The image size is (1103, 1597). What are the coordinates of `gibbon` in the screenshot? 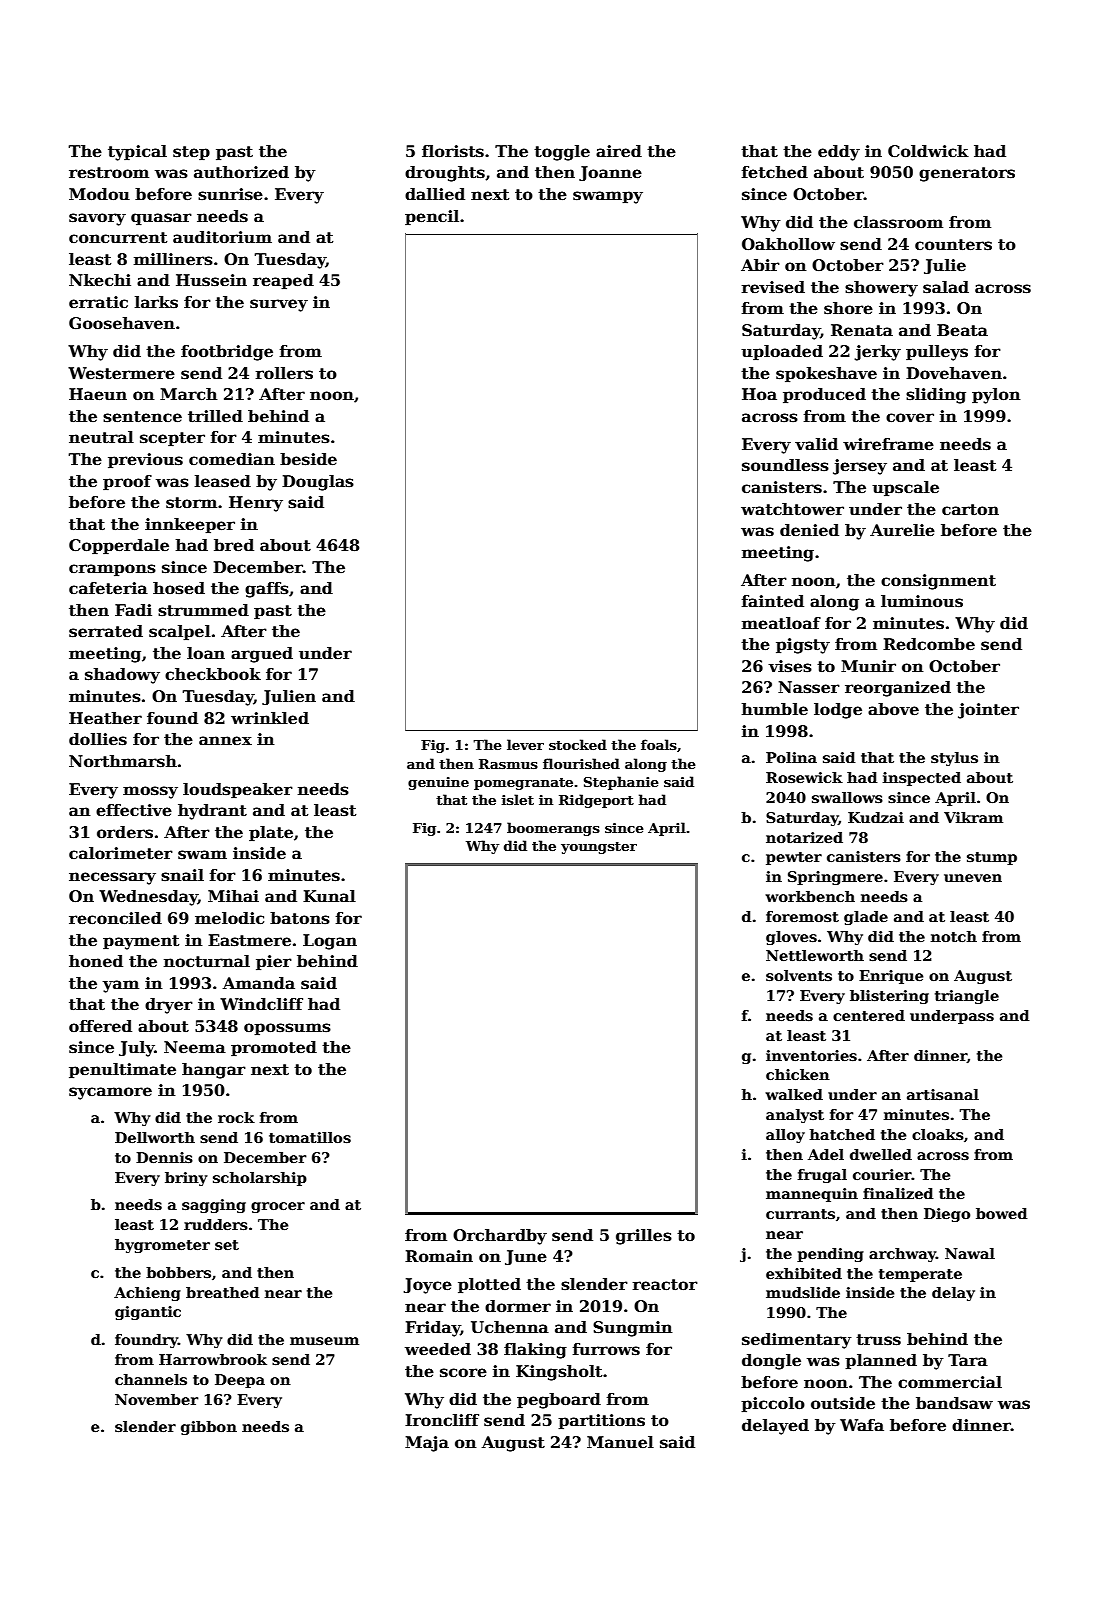 It's located at (209, 1428).
